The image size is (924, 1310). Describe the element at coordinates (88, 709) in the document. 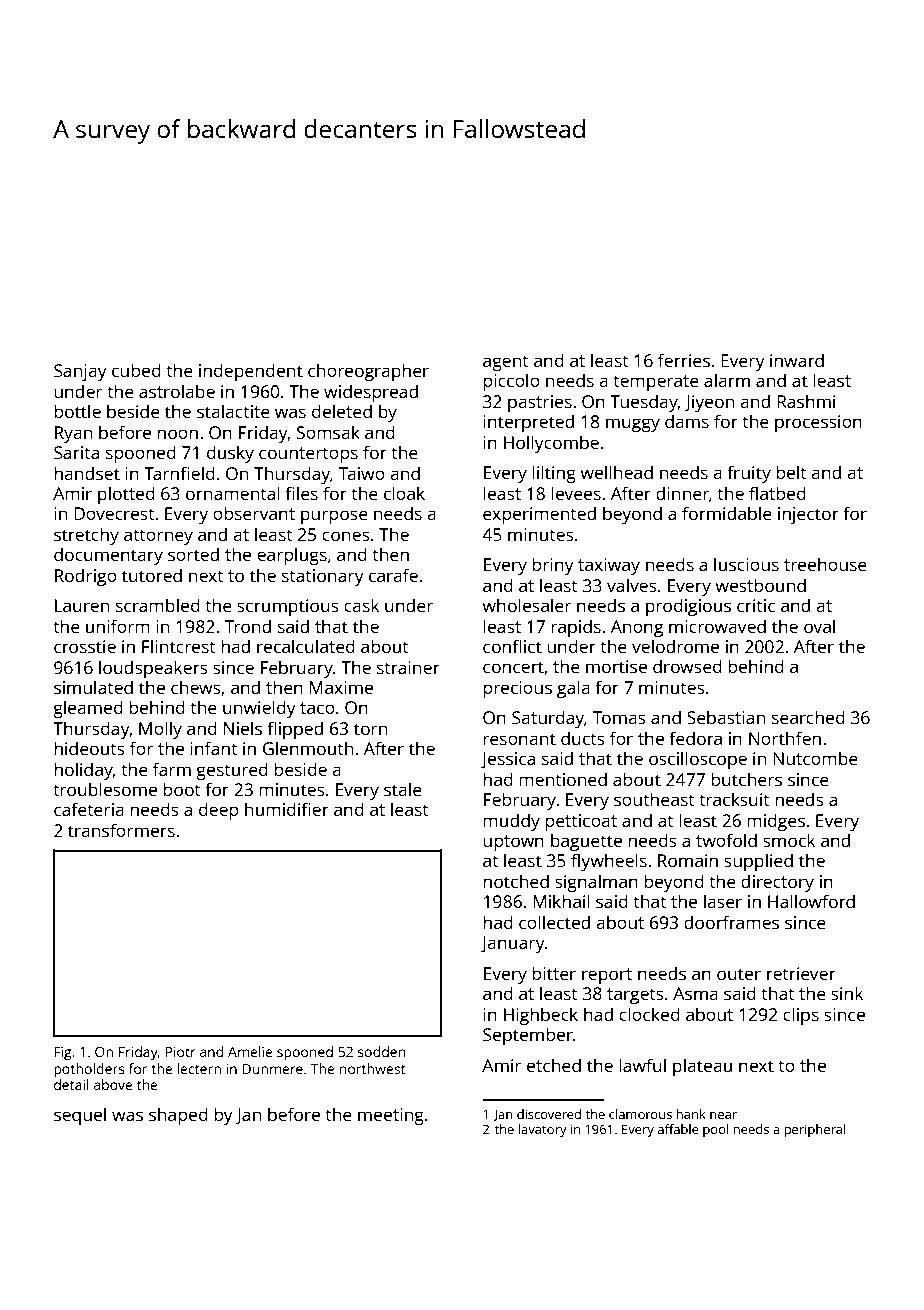

I see `gleamed` at that location.
